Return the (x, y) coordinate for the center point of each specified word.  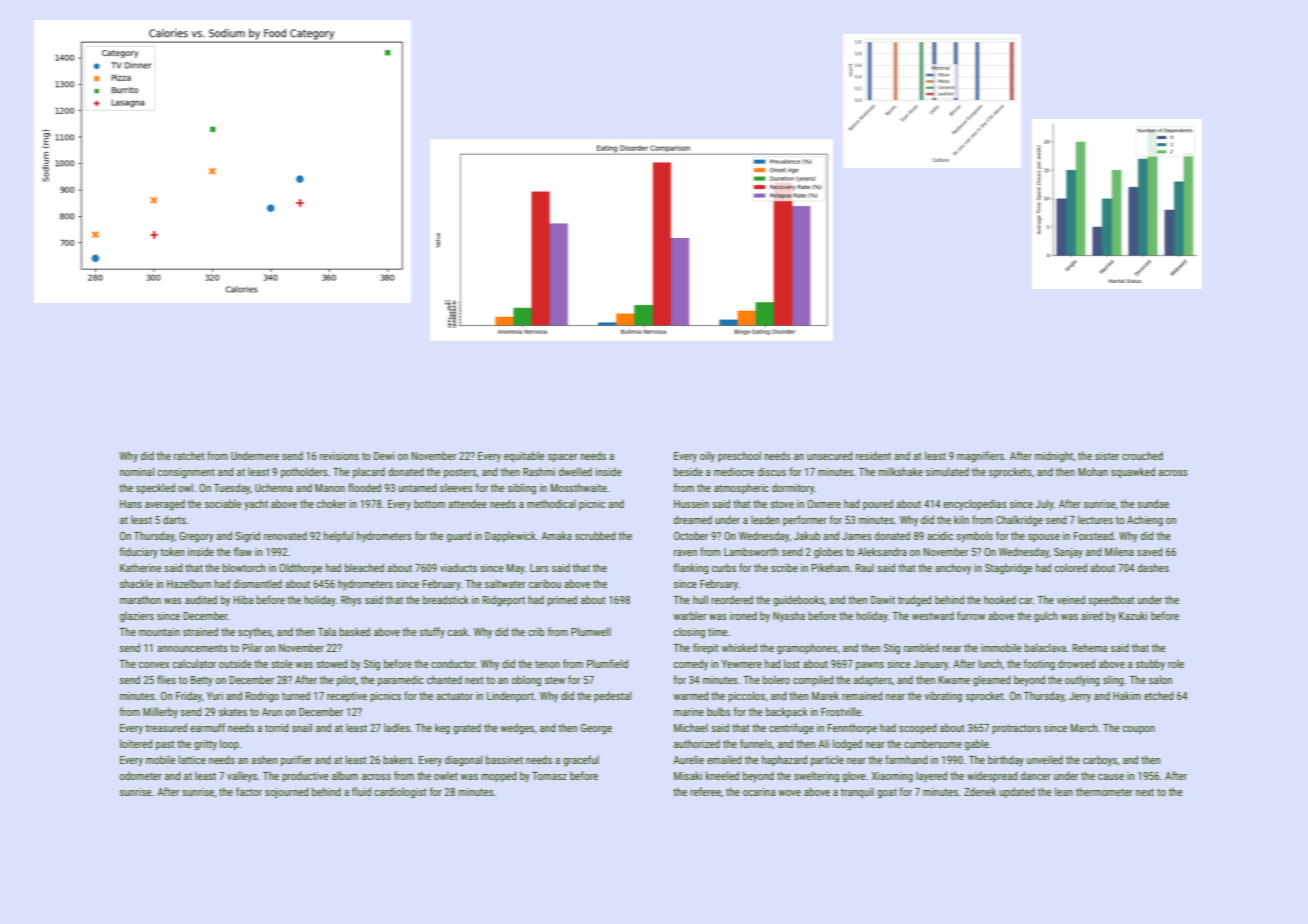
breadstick (446, 599)
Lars (539, 568)
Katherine (140, 567)
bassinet (504, 759)
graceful (581, 761)
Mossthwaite (578, 487)
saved (1149, 551)
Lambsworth (751, 551)
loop (229, 744)
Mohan (1093, 471)
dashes (1153, 567)
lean (1064, 791)
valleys (242, 776)
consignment (186, 473)
